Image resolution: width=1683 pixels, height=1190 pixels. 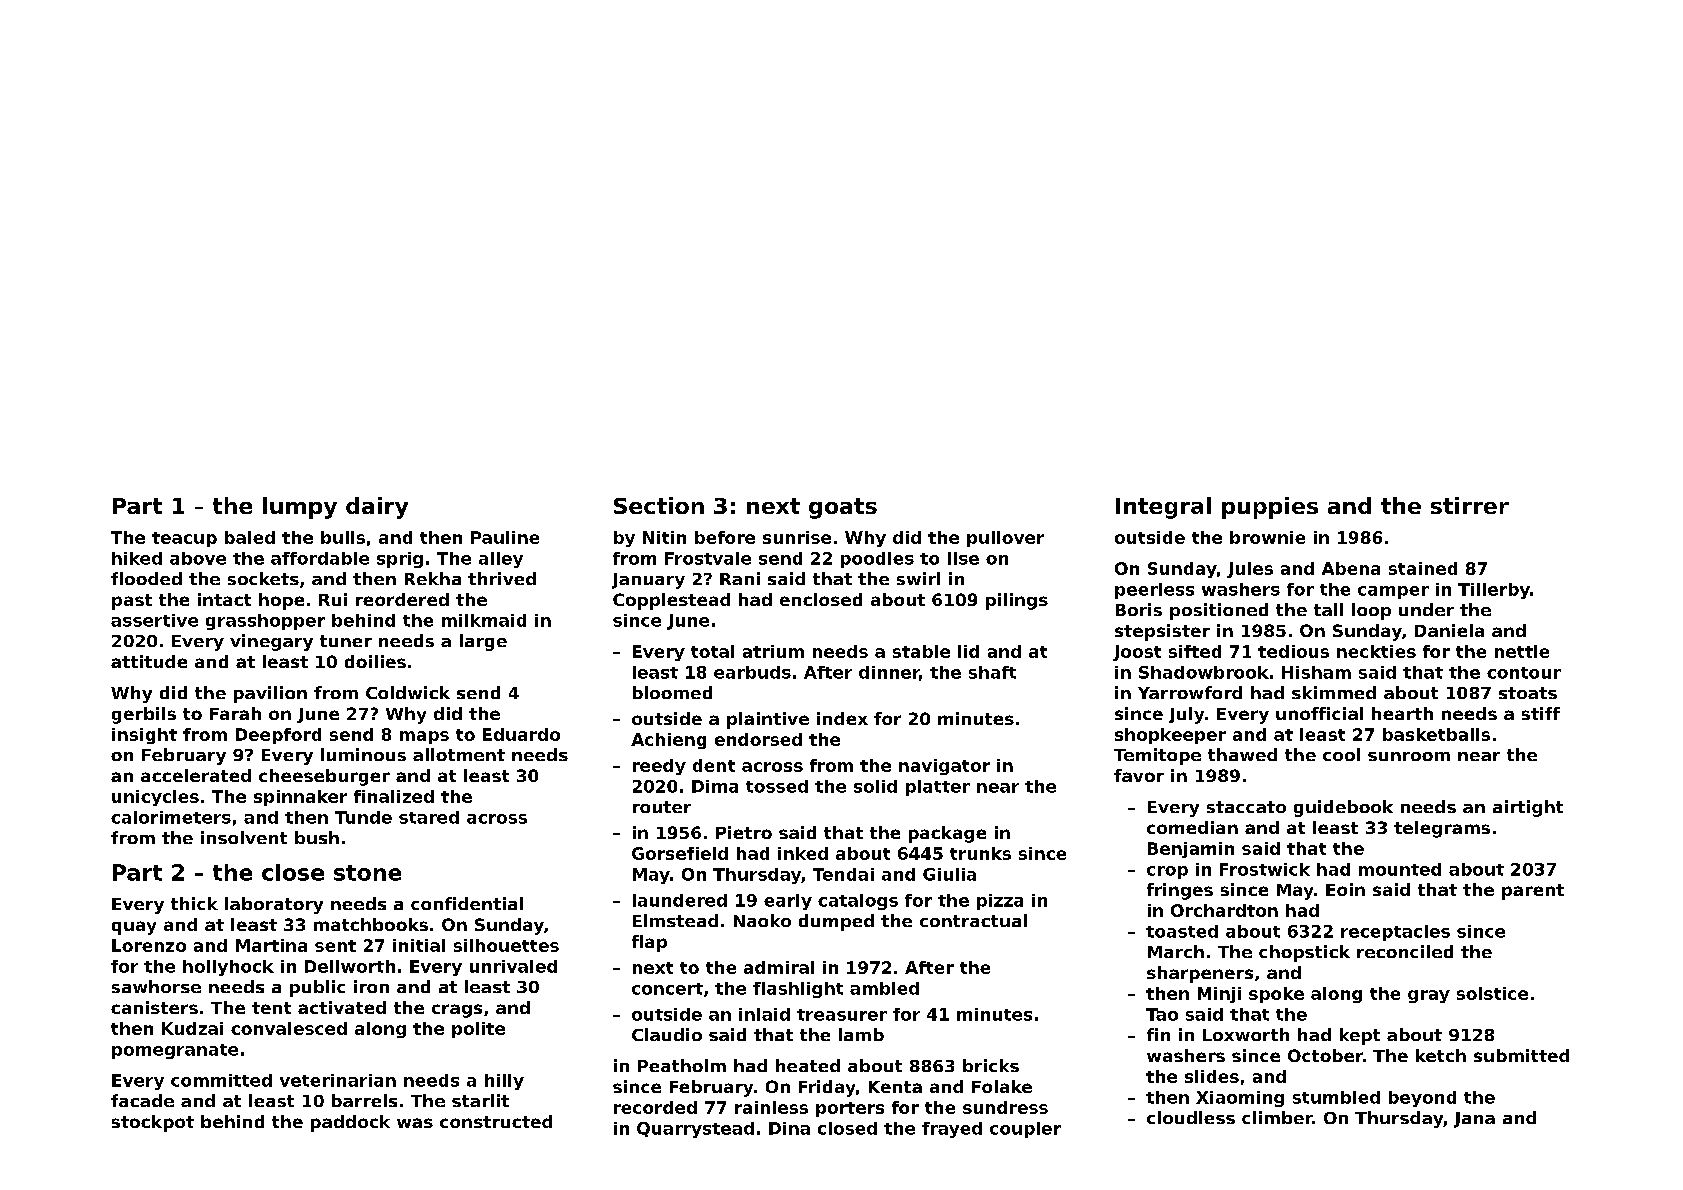 What do you see at coordinates (1276, 995) in the image?
I see `spoke` at bounding box center [1276, 995].
